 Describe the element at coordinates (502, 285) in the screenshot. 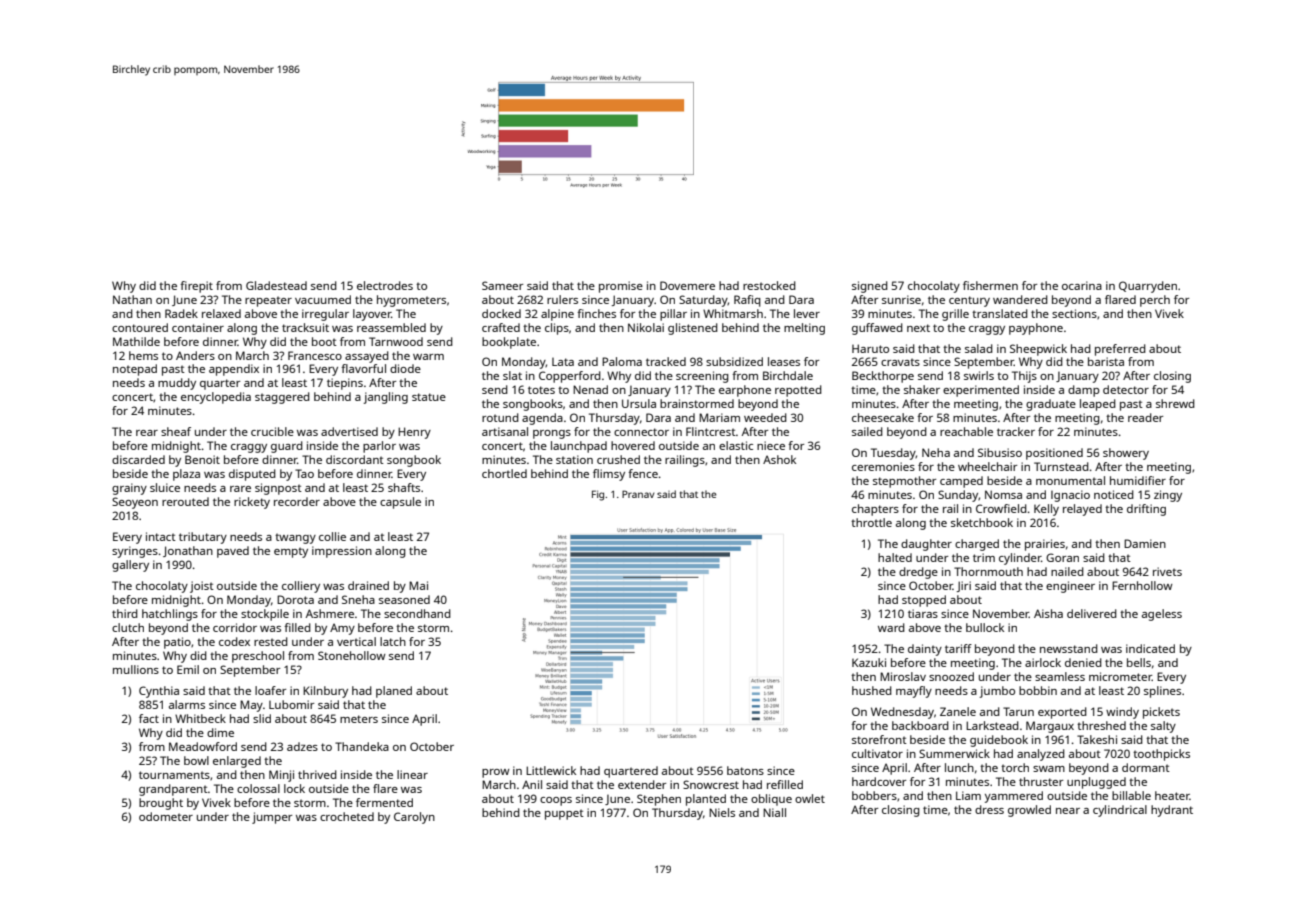

I see `Sameer` at that location.
